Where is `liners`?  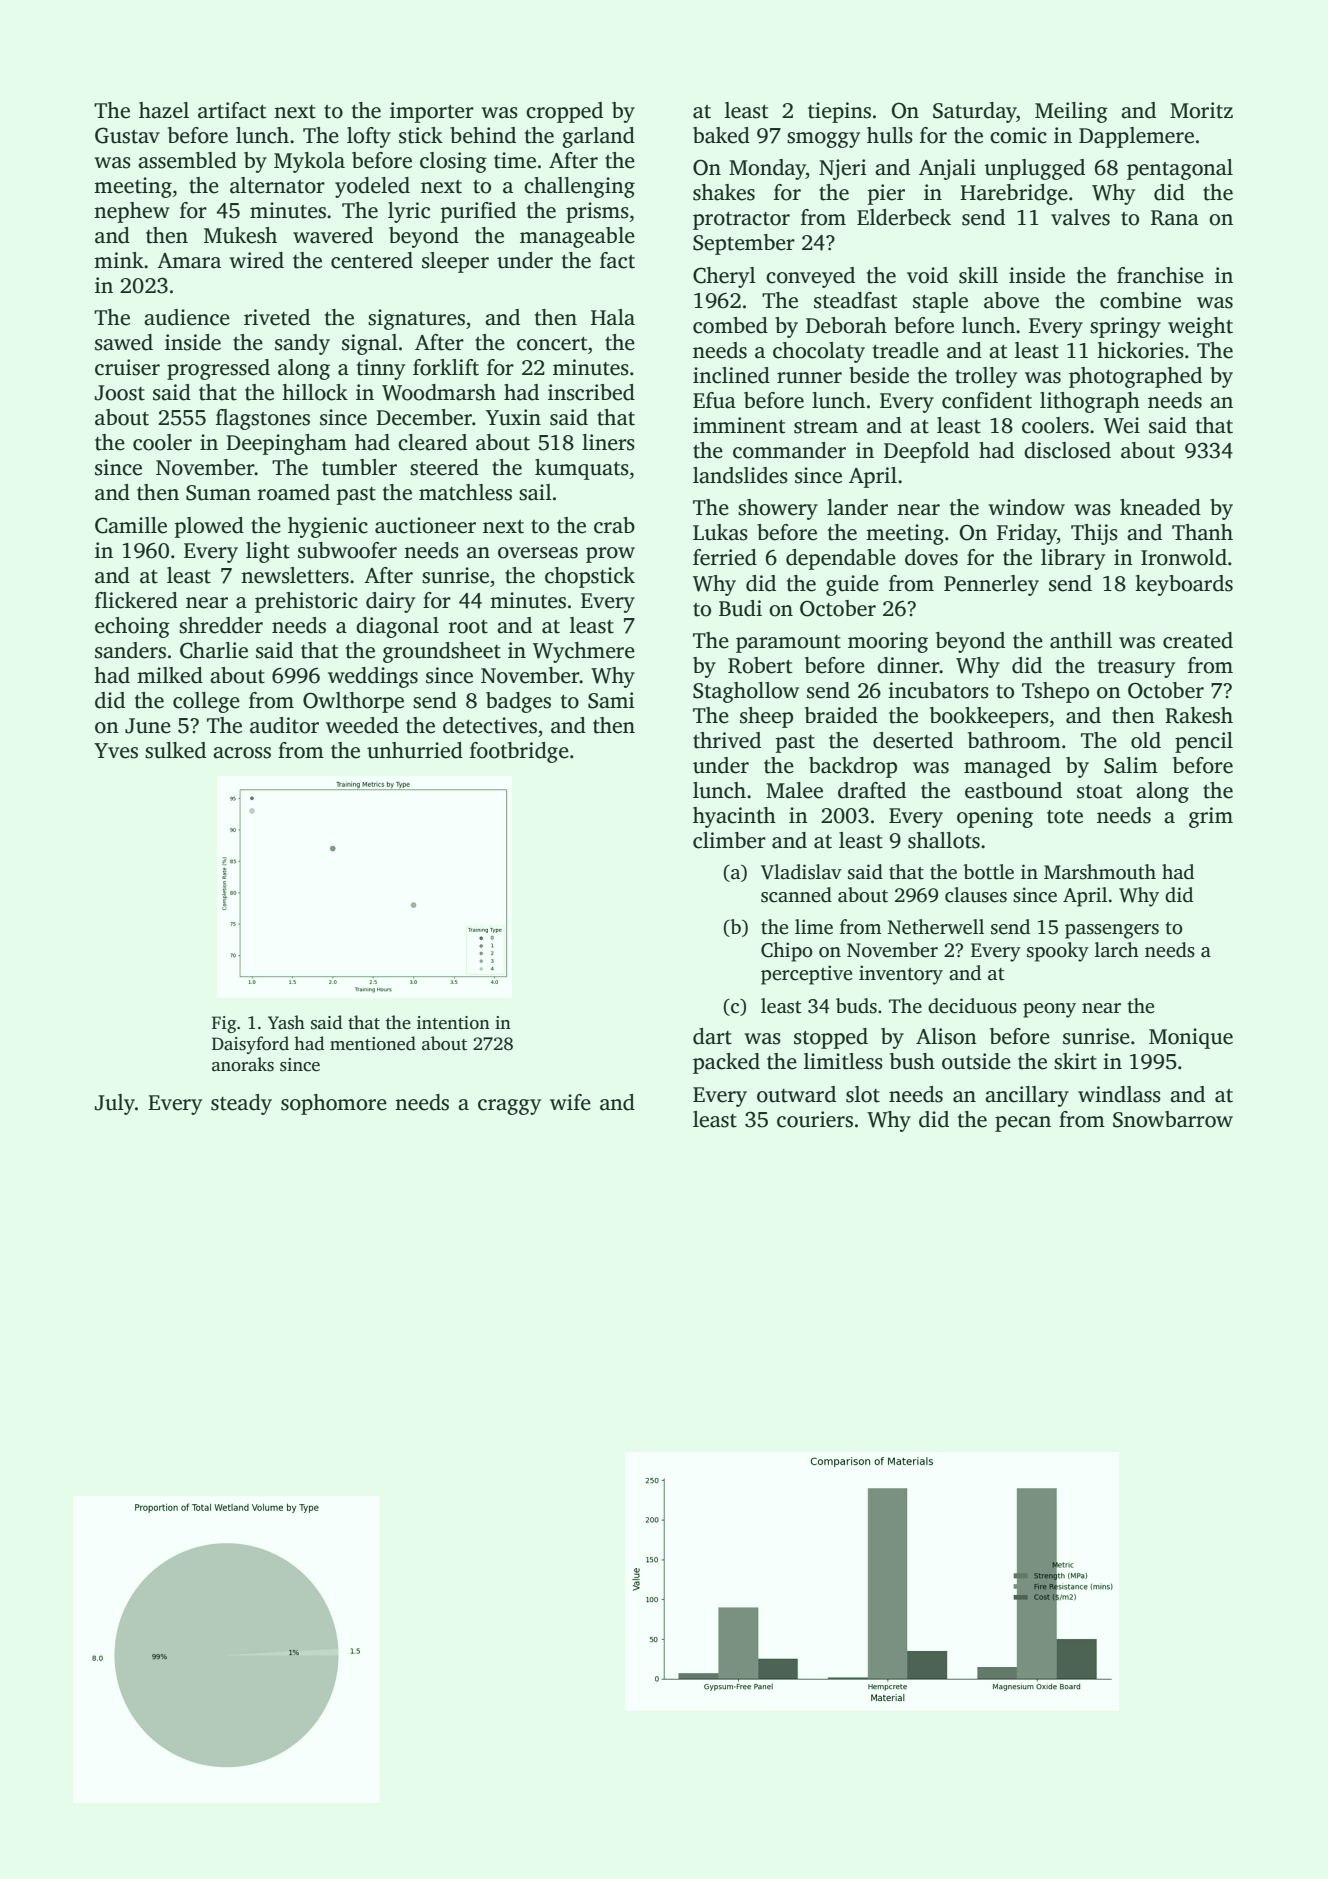
liners is located at coordinates (608, 442).
